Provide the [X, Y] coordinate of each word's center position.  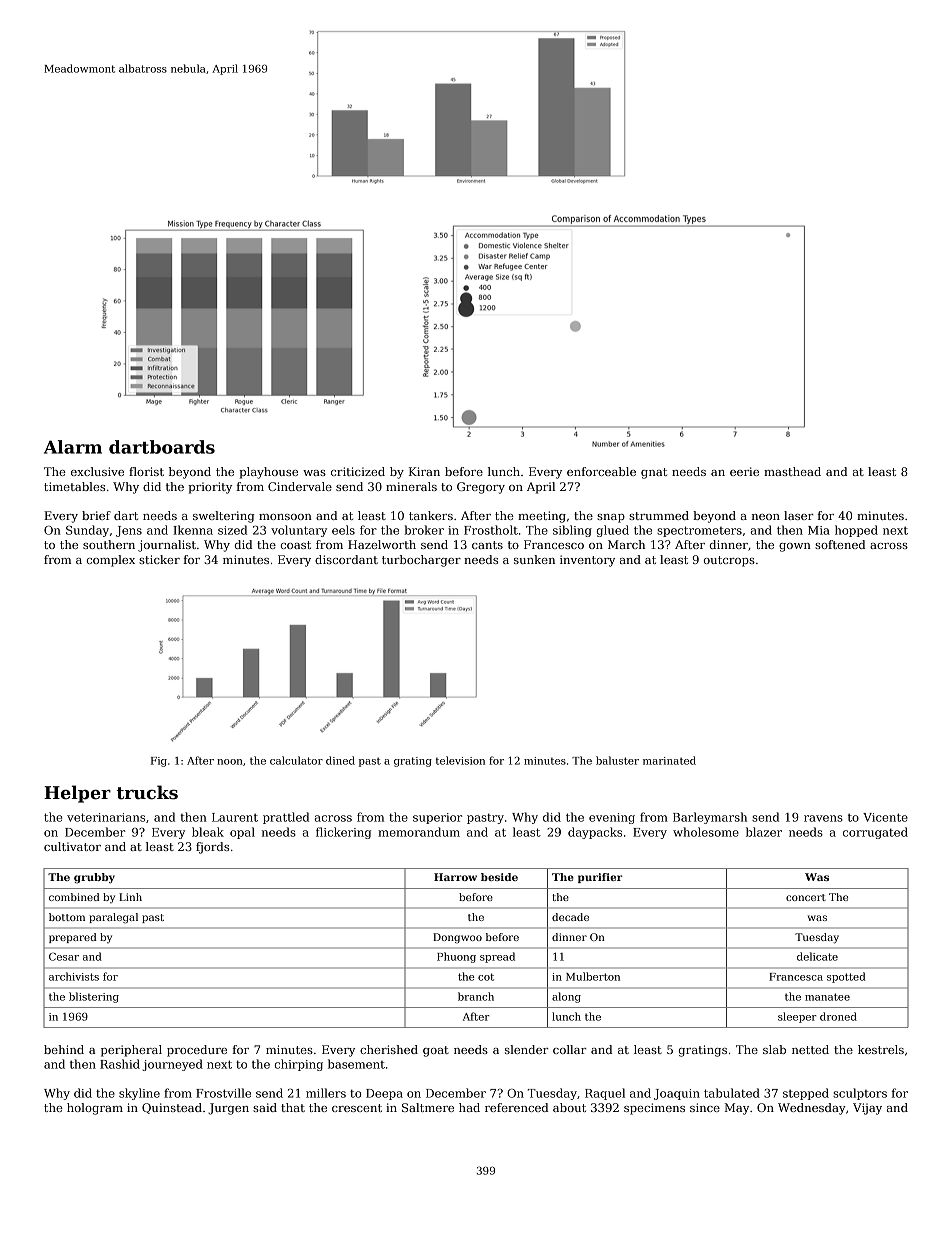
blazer [764, 832]
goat [436, 1051]
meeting [542, 517]
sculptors [860, 1094]
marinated [669, 760]
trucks [147, 792]
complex [111, 561]
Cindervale [300, 486]
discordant [346, 559]
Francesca [796, 977]
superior [437, 818]
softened [840, 544]
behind [64, 1049]
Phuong [456, 957]
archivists [74, 976]
